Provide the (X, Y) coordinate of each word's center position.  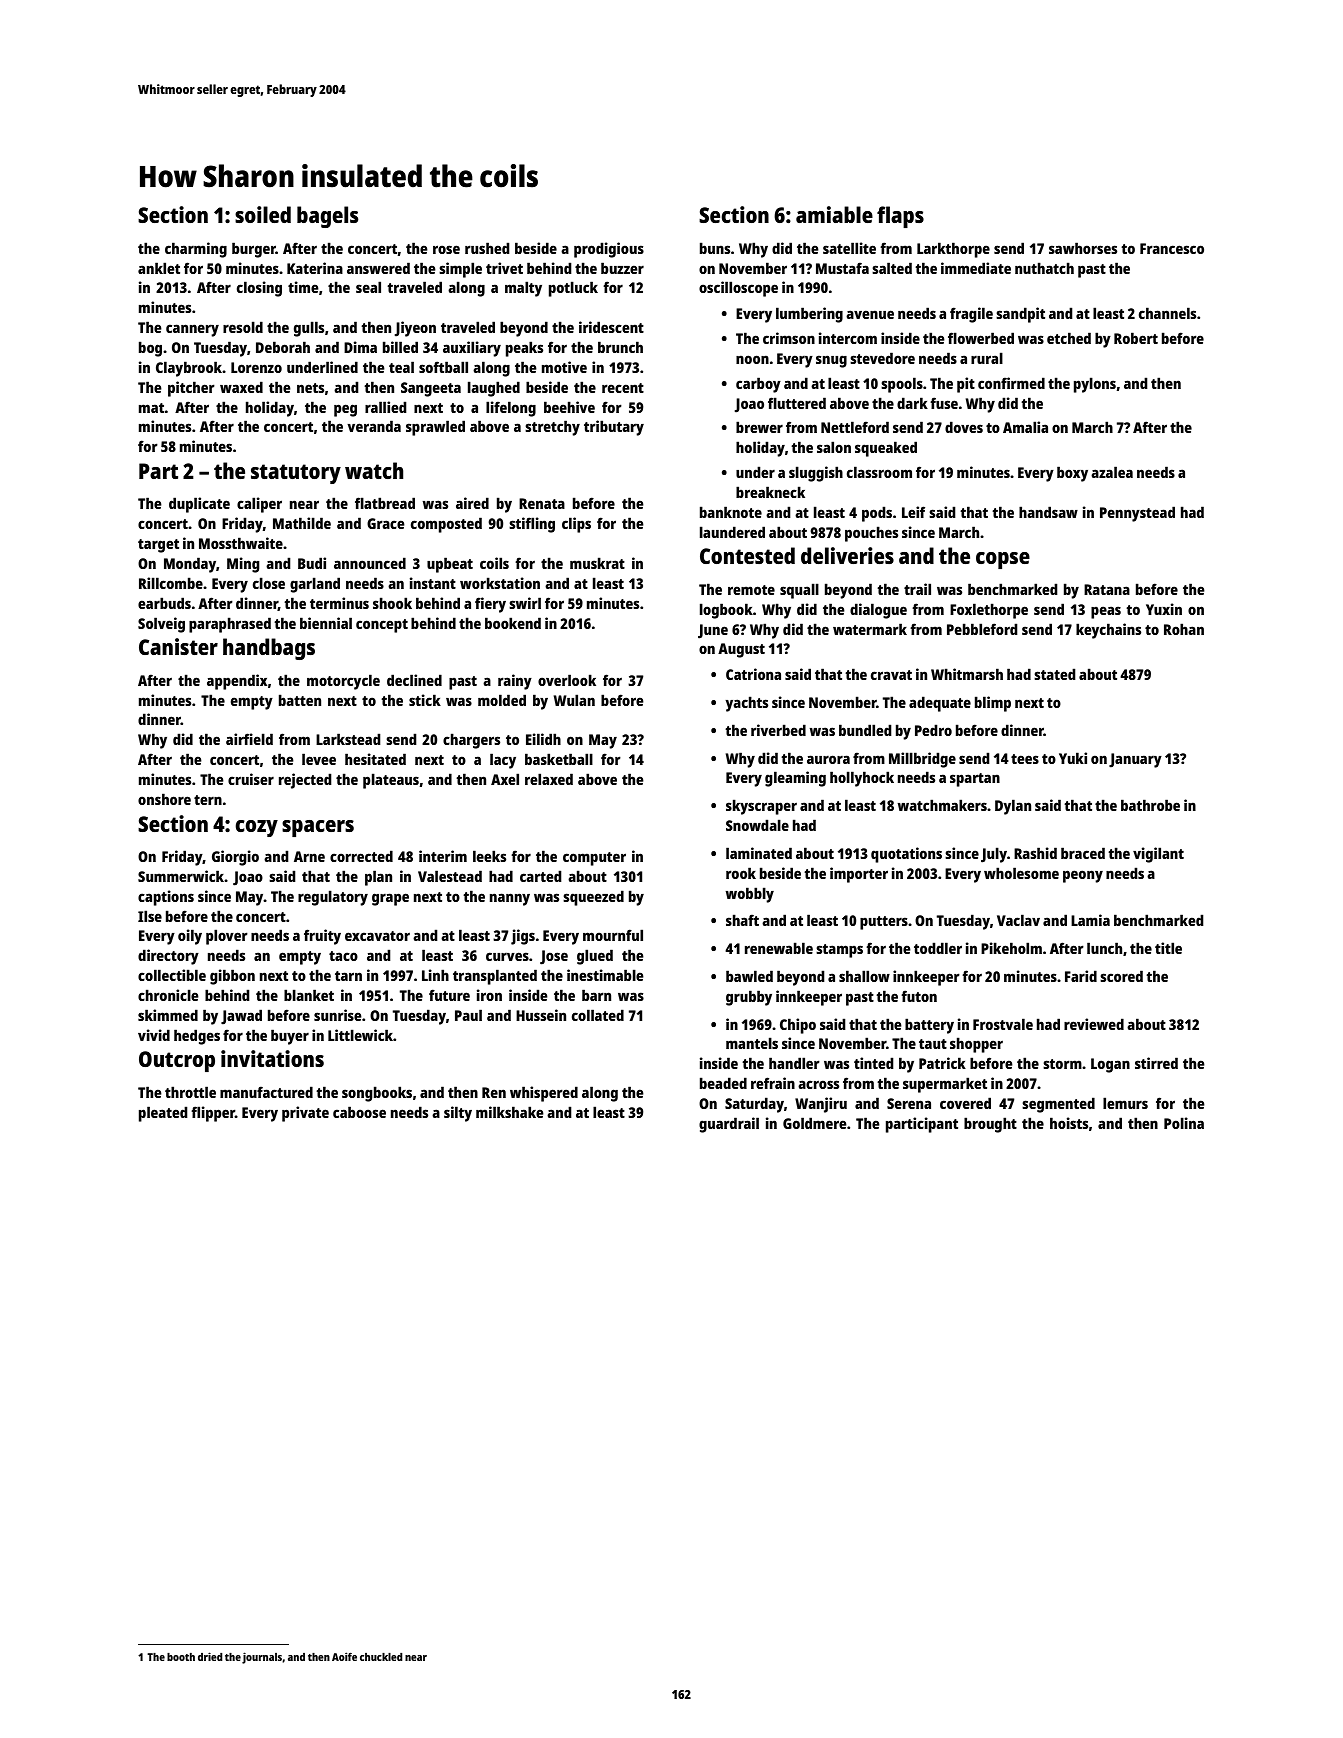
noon (752, 359)
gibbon (232, 977)
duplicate (199, 505)
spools (902, 385)
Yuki (1073, 758)
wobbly (750, 895)
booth (181, 1657)
